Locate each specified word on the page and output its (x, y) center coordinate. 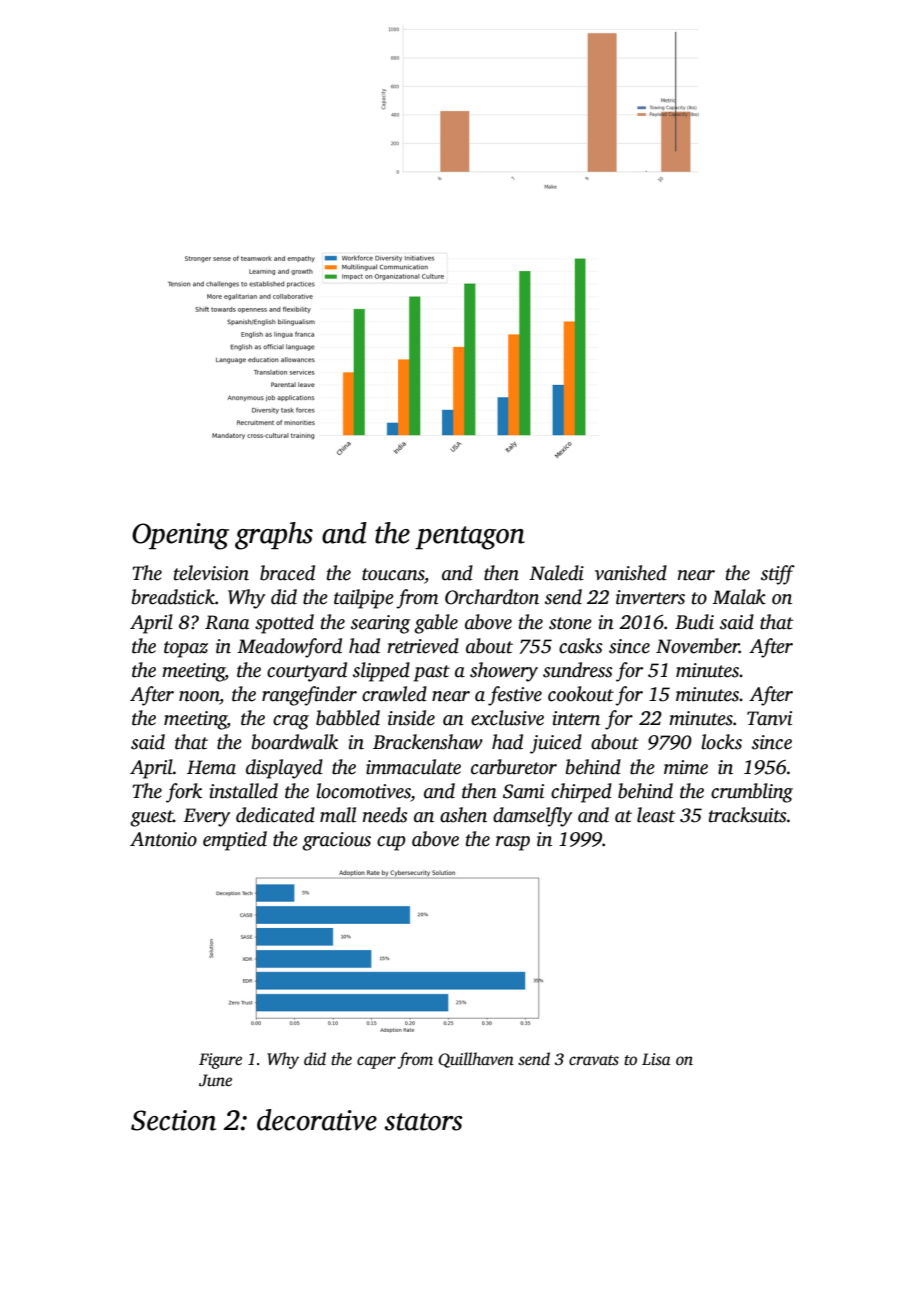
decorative (317, 1120)
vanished (631, 573)
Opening (180, 536)
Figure (220, 1061)
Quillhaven (476, 1060)
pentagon (470, 538)
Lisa (656, 1059)
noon (199, 697)
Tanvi (769, 718)
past (431, 673)
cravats (594, 1060)
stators (423, 1122)
